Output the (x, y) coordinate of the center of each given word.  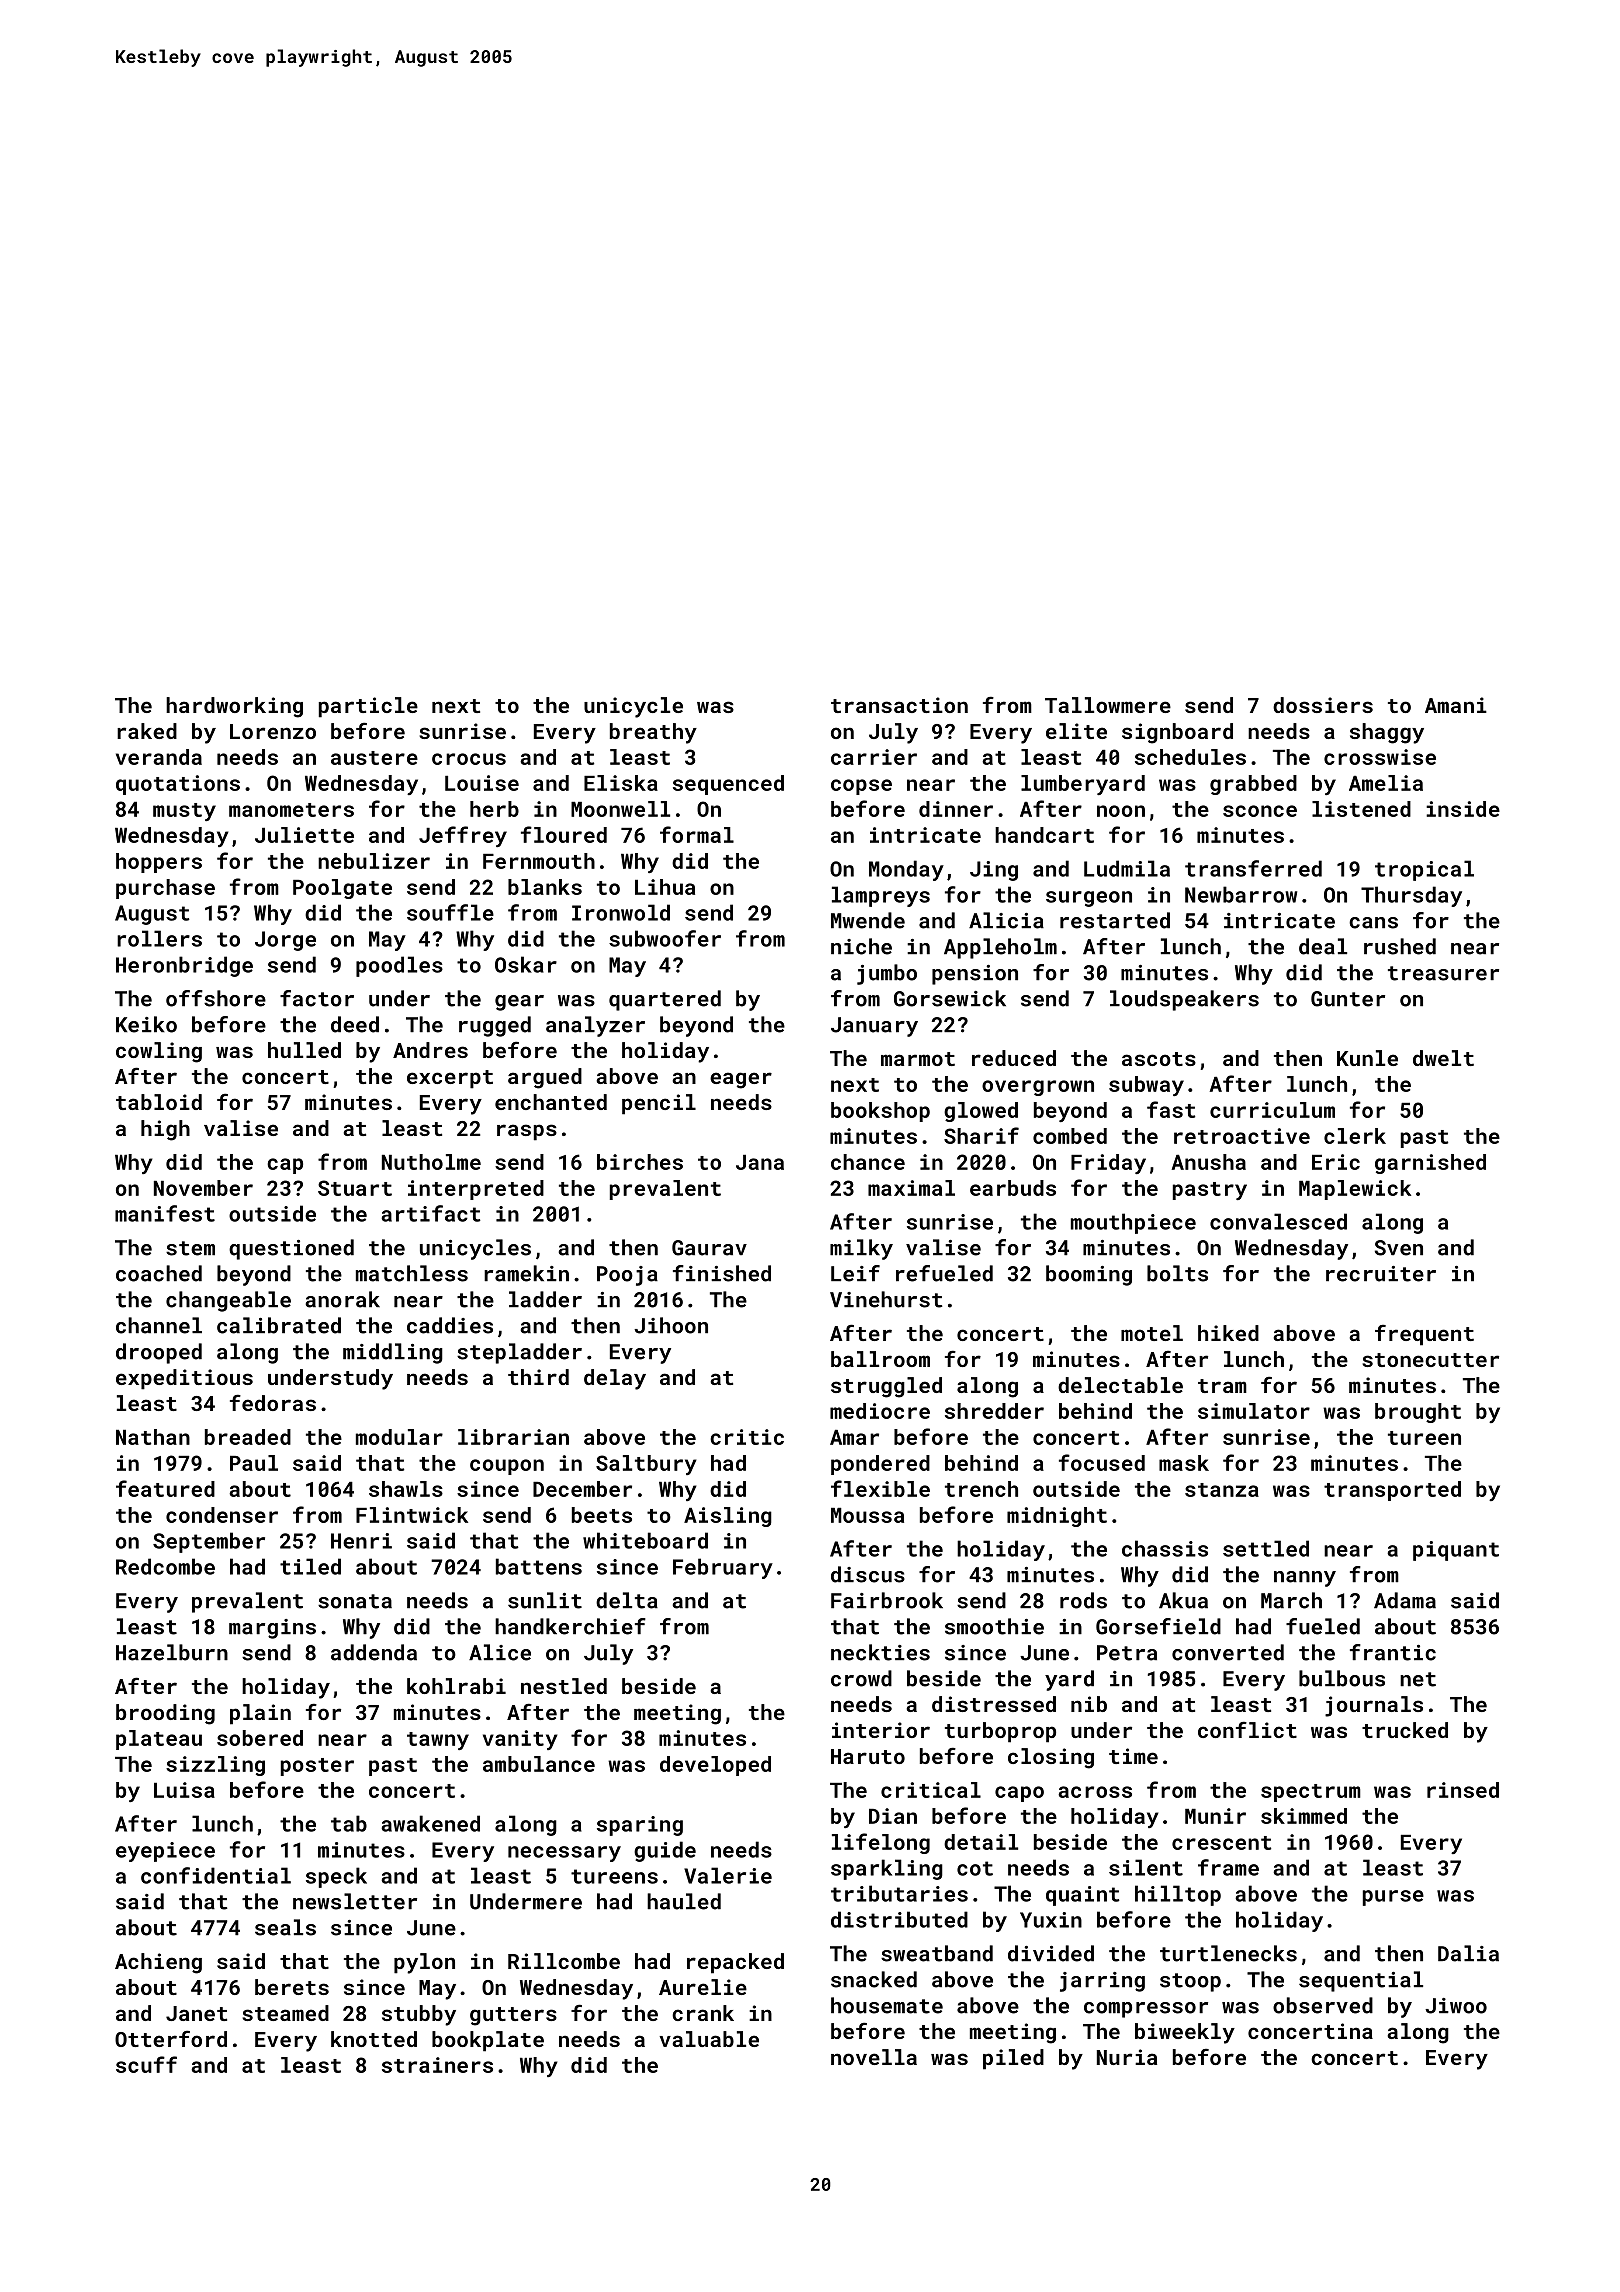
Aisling (728, 1517)
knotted (374, 2039)
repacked (735, 1963)
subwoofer (665, 938)
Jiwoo (1456, 2006)
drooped (159, 1353)
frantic (1393, 1652)
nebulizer (374, 861)
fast (1171, 1109)
